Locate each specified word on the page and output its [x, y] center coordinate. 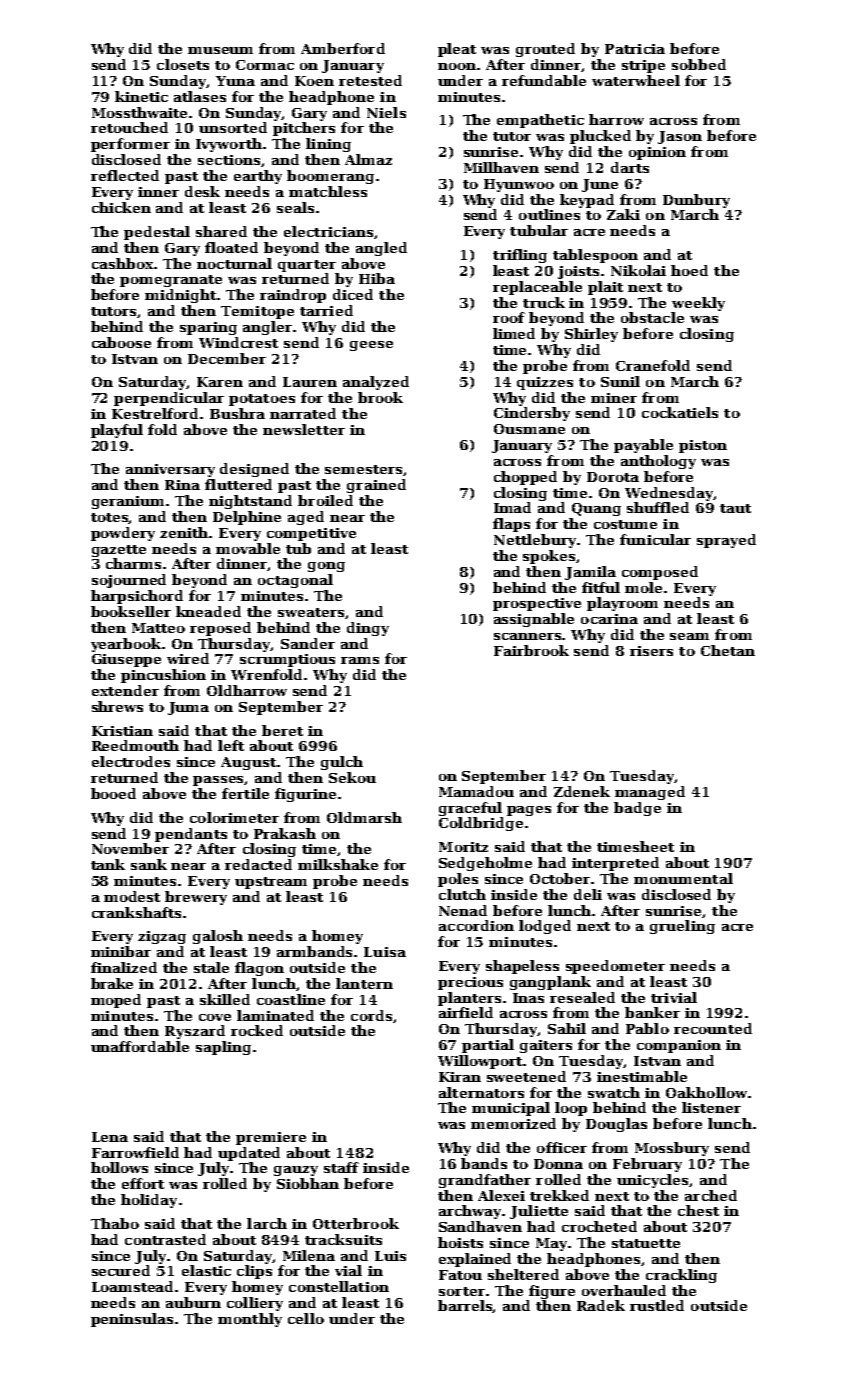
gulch [342, 763]
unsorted [233, 127]
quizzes [545, 383]
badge [637, 809]
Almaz [368, 159]
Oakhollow [706, 1092]
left [231, 745]
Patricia [635, 49]
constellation [339, 1286]
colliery [255, 1304]
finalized [124, 967]
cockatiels [680, 412]
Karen [220, 382]
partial [488, 1046]
